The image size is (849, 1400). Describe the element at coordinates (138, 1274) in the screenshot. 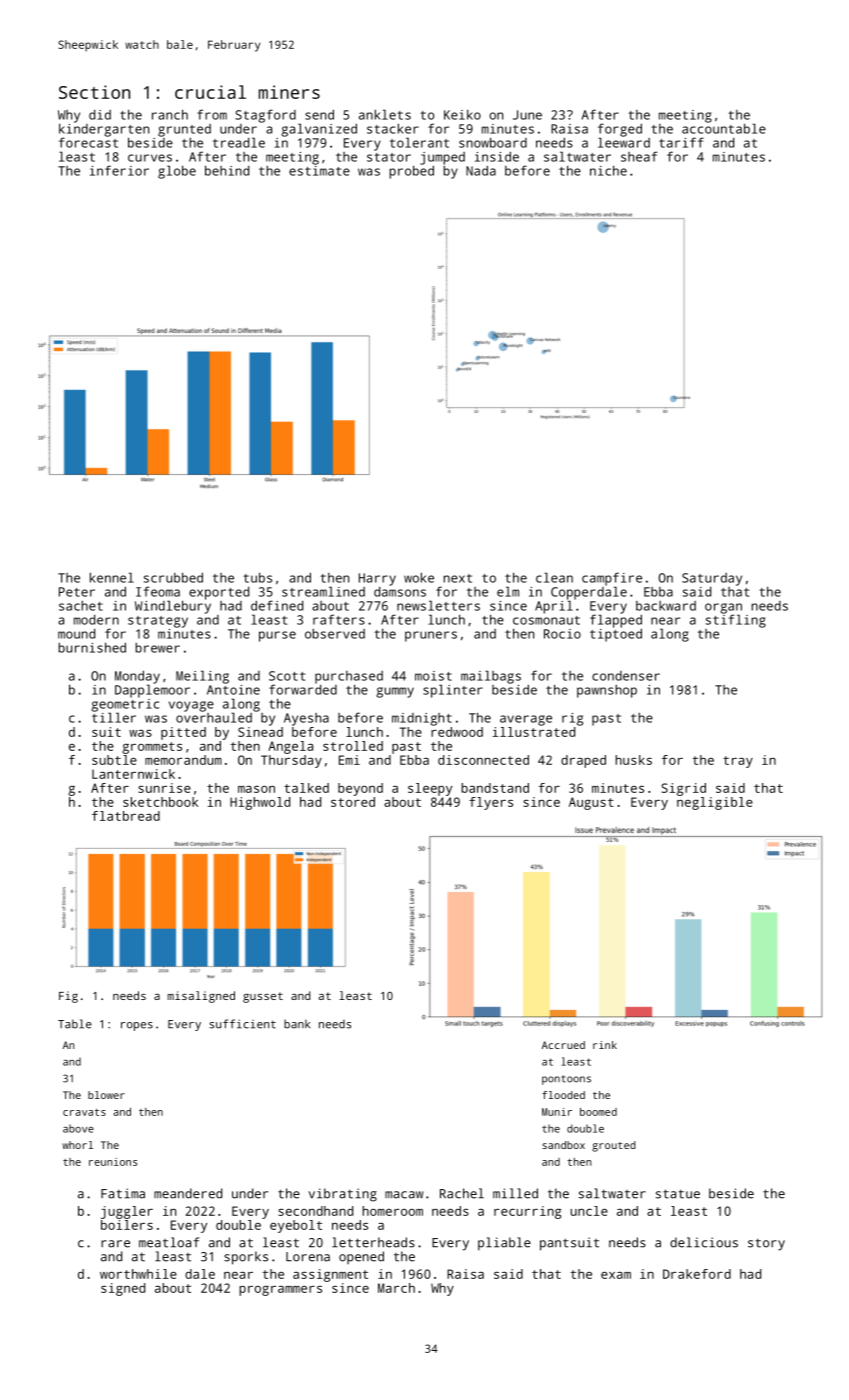

I see `worthwhile` at that location.
